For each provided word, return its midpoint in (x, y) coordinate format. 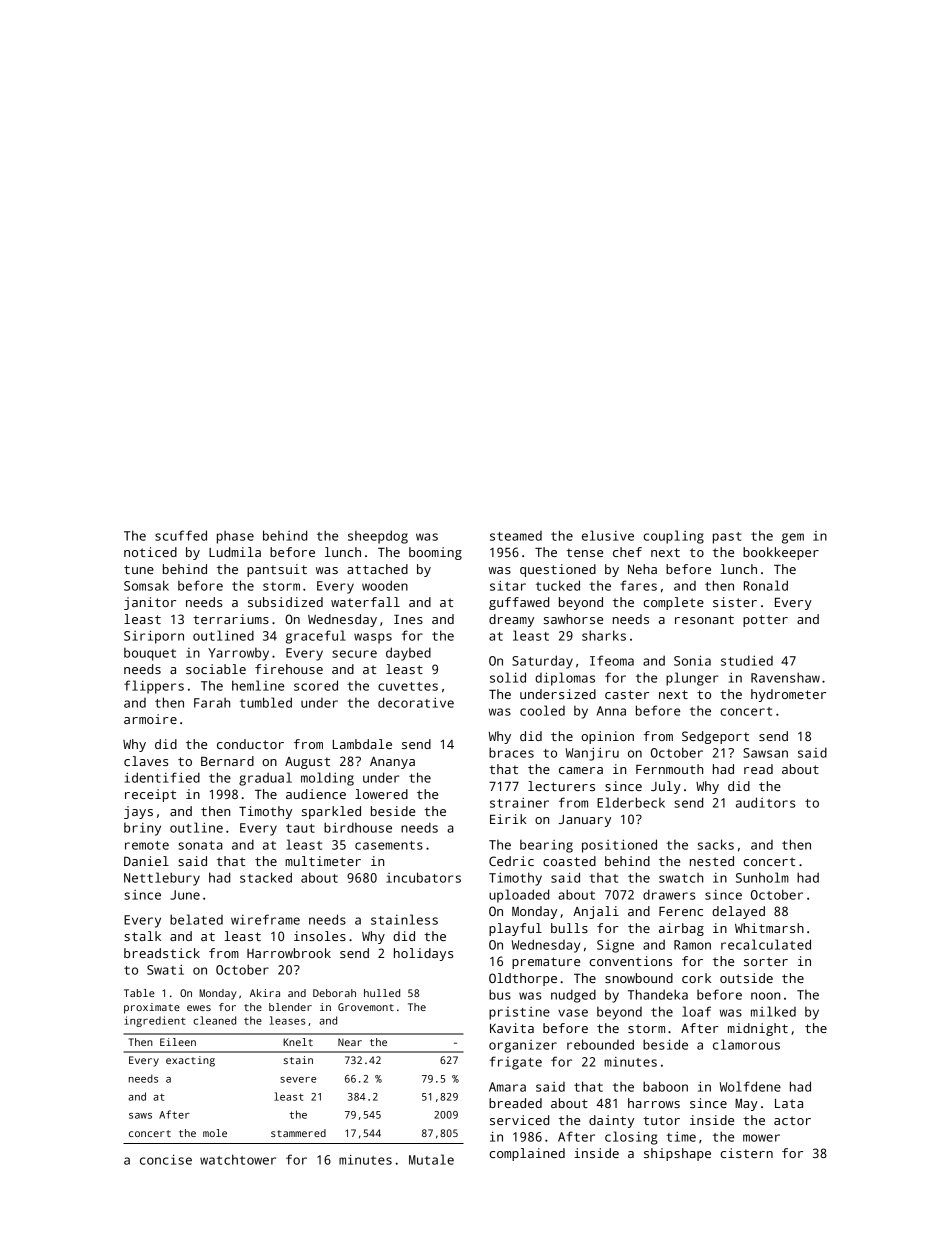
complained (527, 1154)
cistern (746, 1153)
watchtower (238, 1159)
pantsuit (277, 570)
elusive (608, 535)
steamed (516, 536)
